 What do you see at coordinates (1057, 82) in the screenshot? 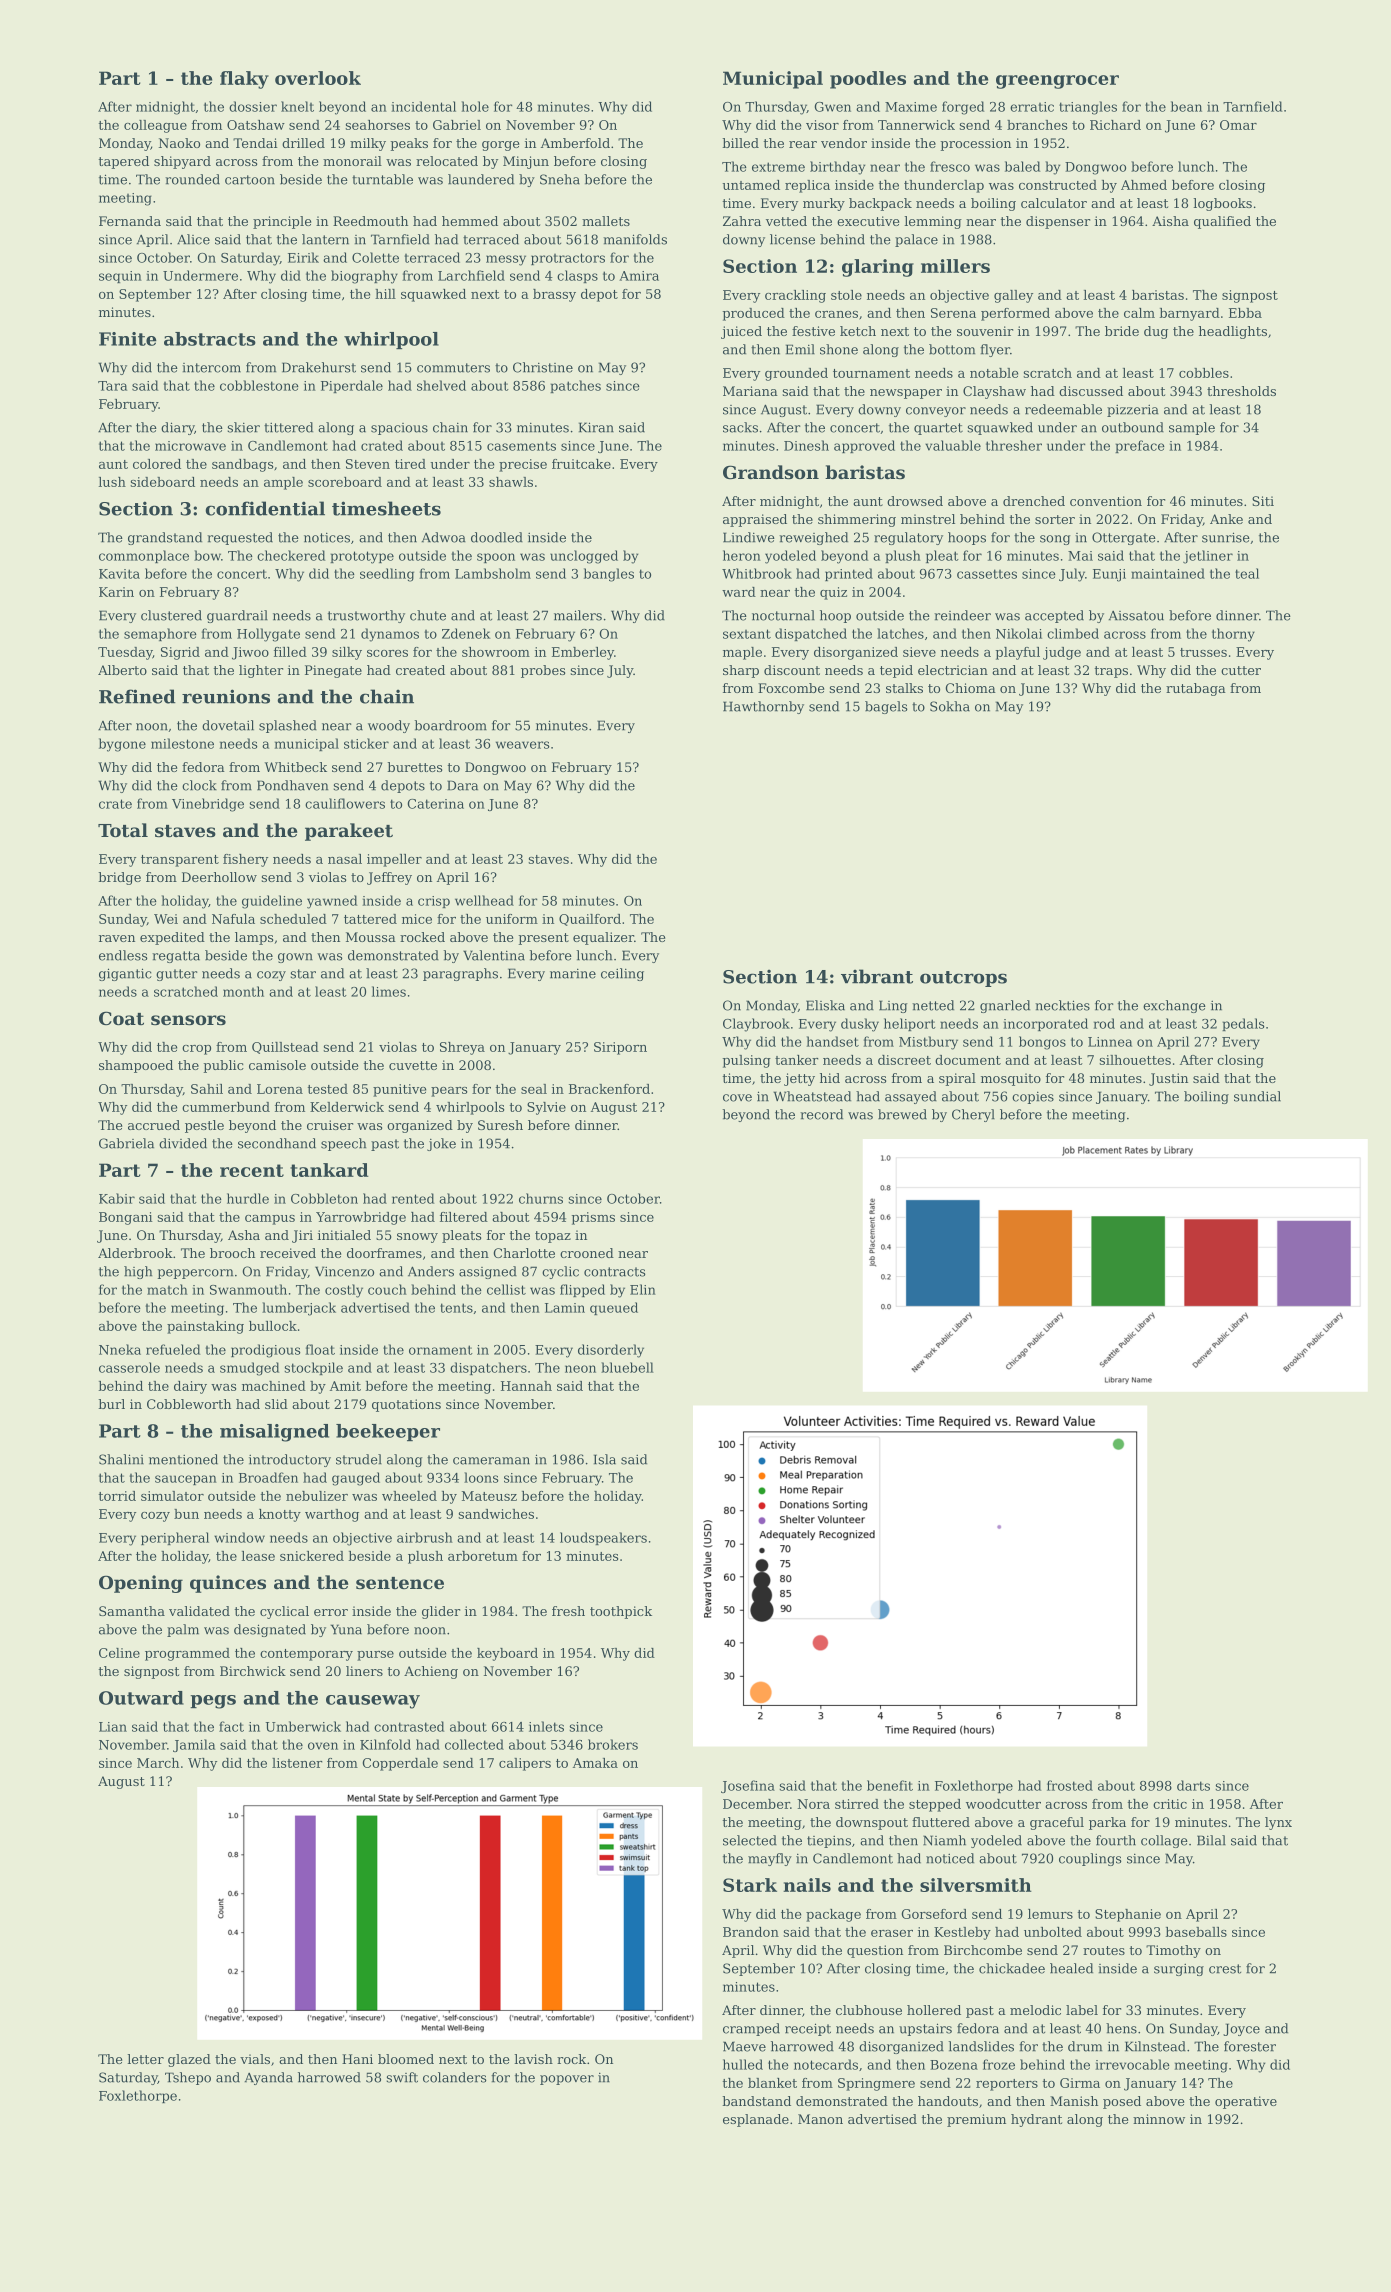
I see `greengrocer` at bounding box center [1057, 82].
